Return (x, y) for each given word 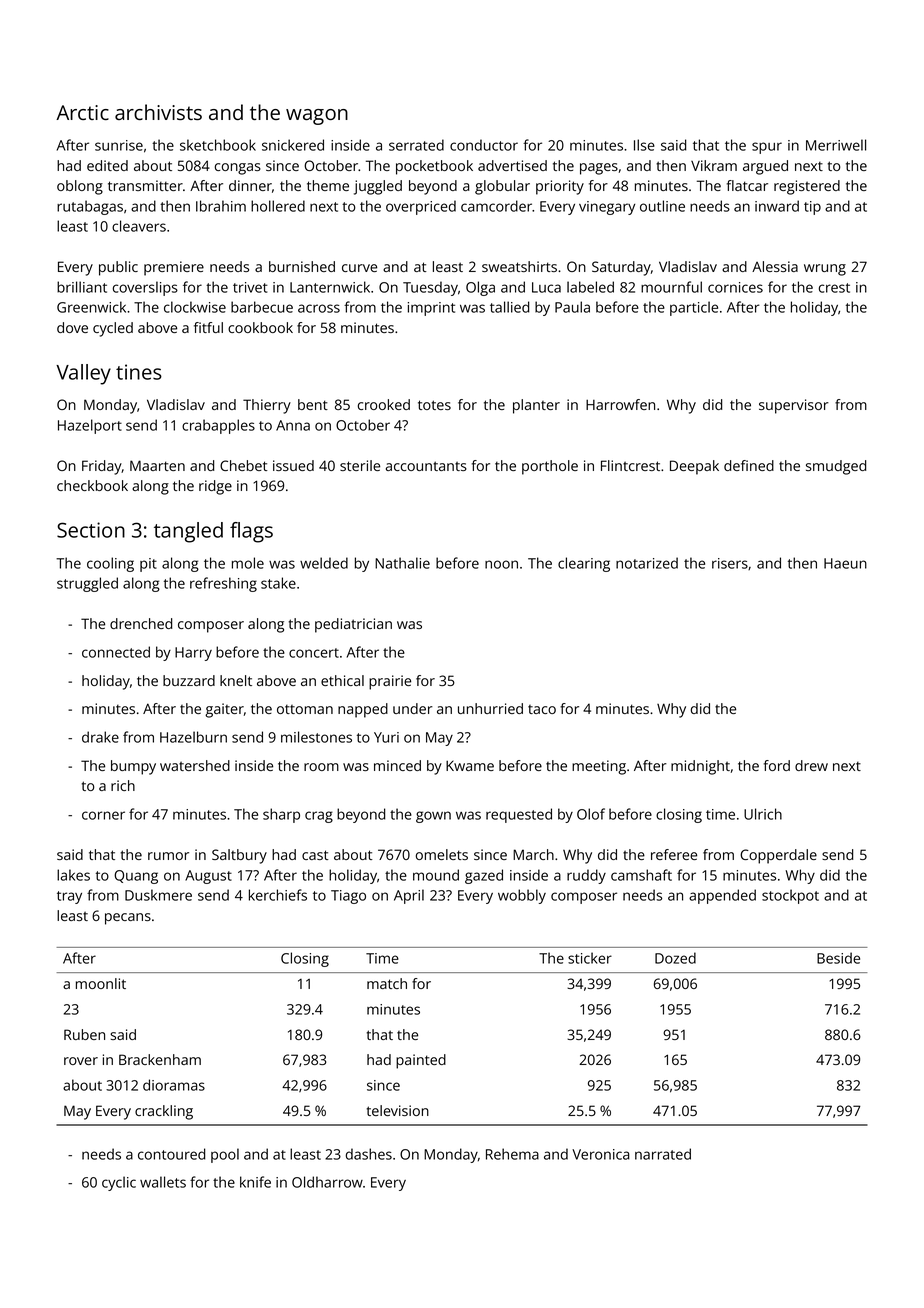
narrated (663, 1154)
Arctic (82, 112)
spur (767, 148)
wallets (163, 1182)
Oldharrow (327, 1182)
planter (536, 406)
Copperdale (778, 856)
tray (69, 897)
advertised (512, 165)
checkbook (92, 485)
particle (694, 308)
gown (433, 817)
